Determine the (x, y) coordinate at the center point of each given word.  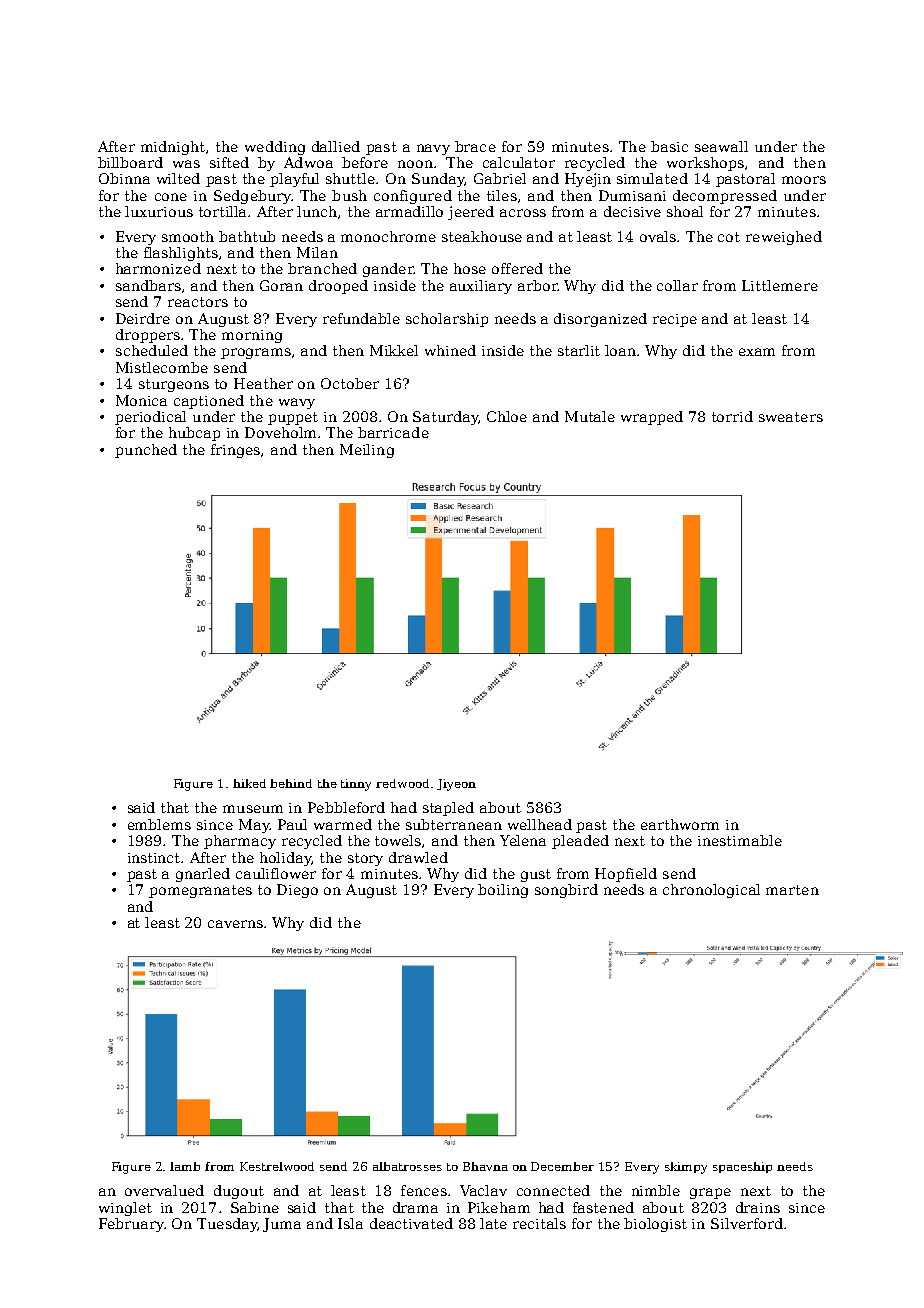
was (186, 164)
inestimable (740, 840)
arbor (537, 285)
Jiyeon (456, 785)
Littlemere (780, 285)
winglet (125, 1209)
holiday (286, 859)
